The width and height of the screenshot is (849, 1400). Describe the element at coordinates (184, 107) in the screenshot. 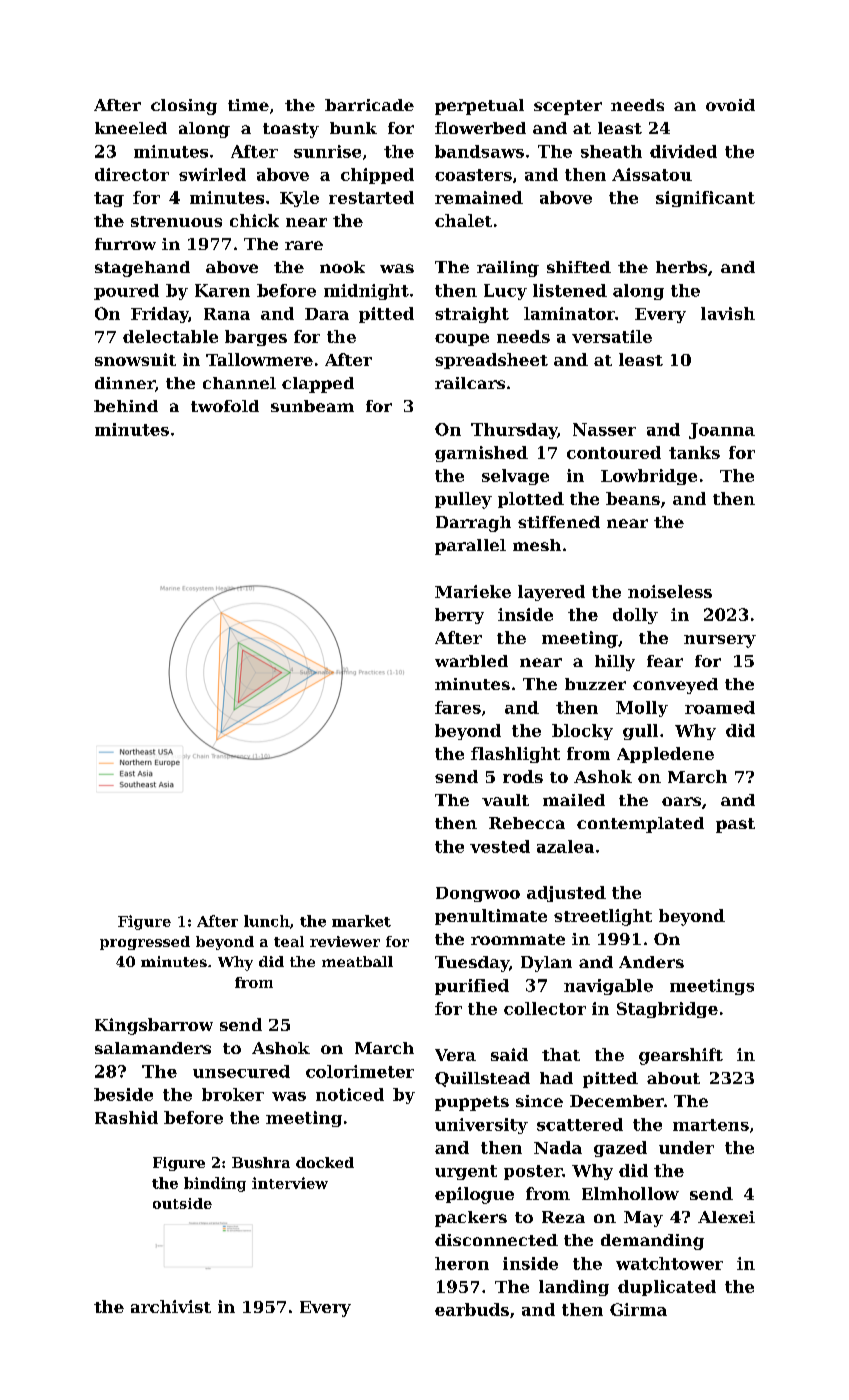

I see `closing` at that location.
